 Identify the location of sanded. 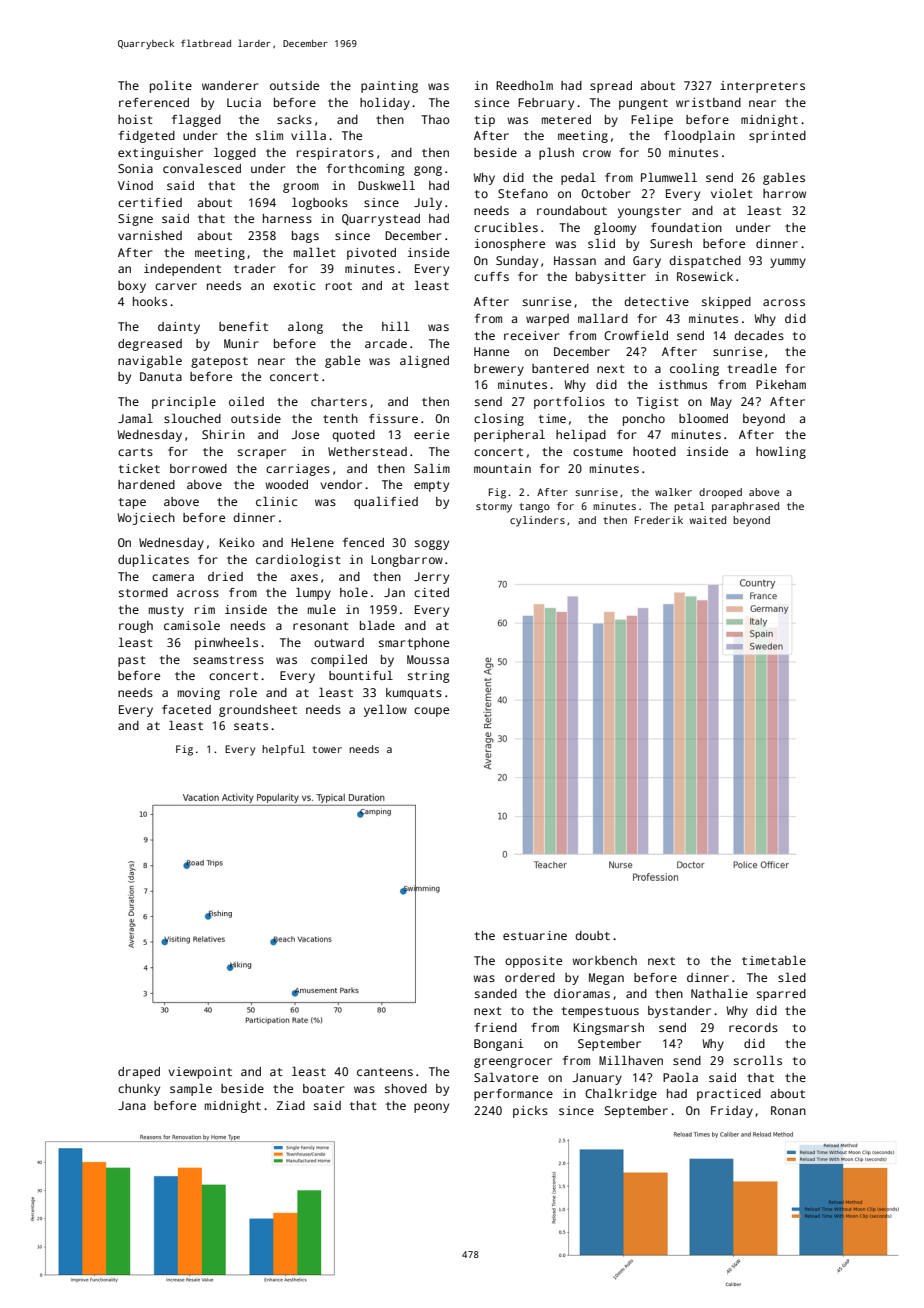
(496, 993).
